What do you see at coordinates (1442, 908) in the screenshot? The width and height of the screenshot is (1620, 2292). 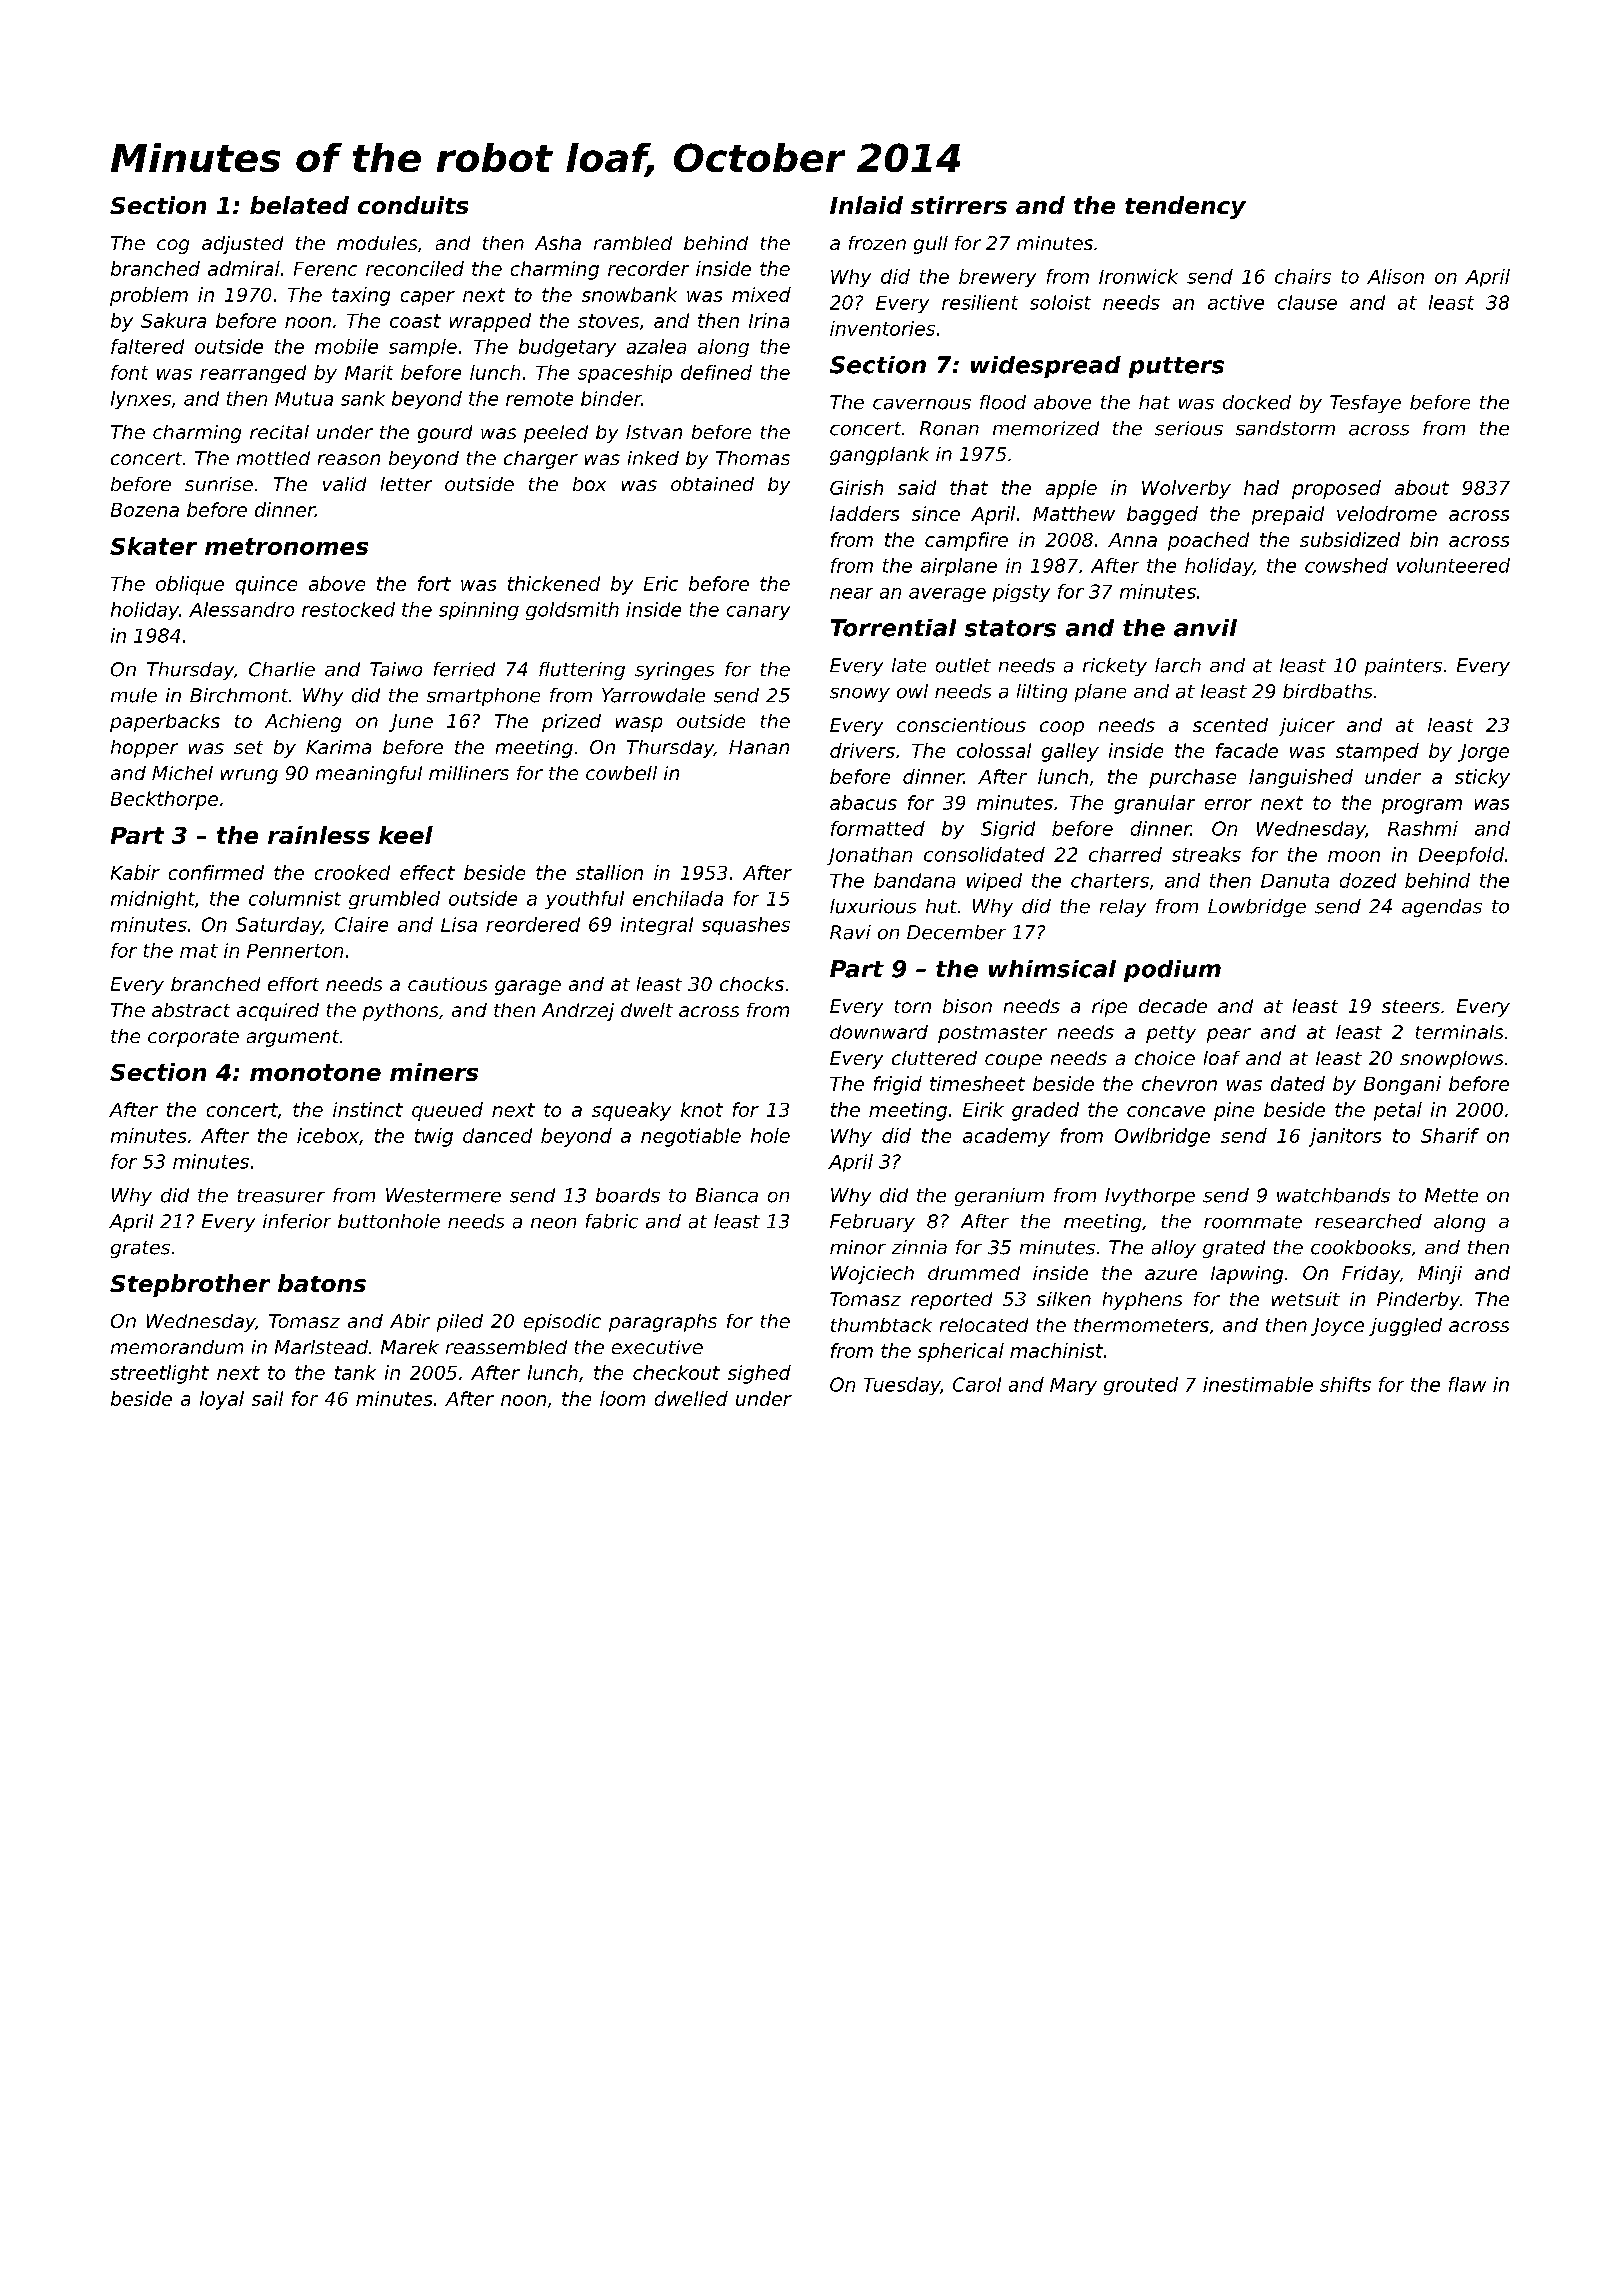 I see `agendas` at bounding box center [1442, 908].
